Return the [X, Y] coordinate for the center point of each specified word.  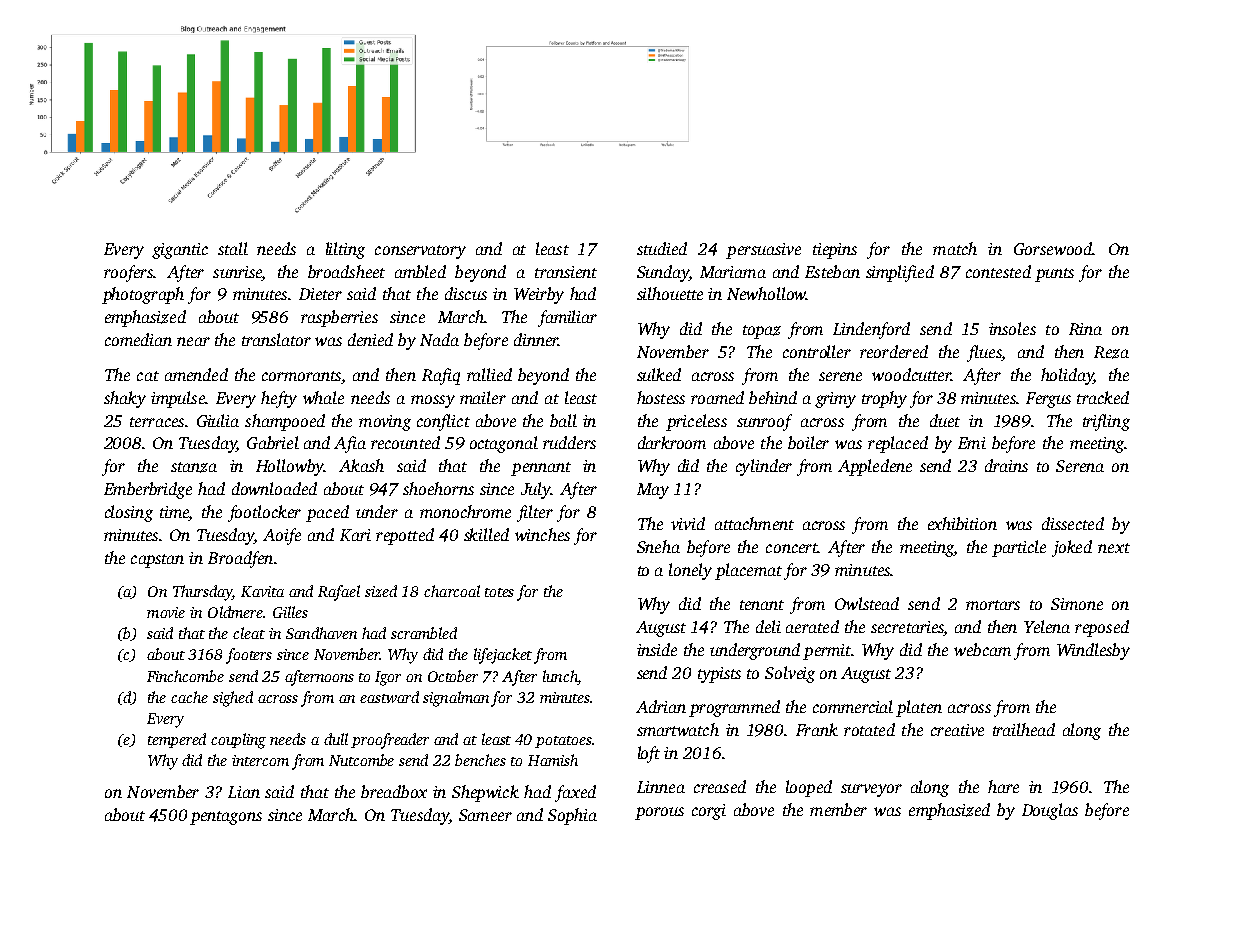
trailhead [1024, 729]
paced [327, 513]
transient [566, 272]
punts [1054, 275]
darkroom [672, 442]
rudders [569, 442]
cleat [249, 633]
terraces [157, 422]
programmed [734, 708]
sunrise [237, 272]
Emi [972, 443]
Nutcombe [361, 760]
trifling [1106, 422]
